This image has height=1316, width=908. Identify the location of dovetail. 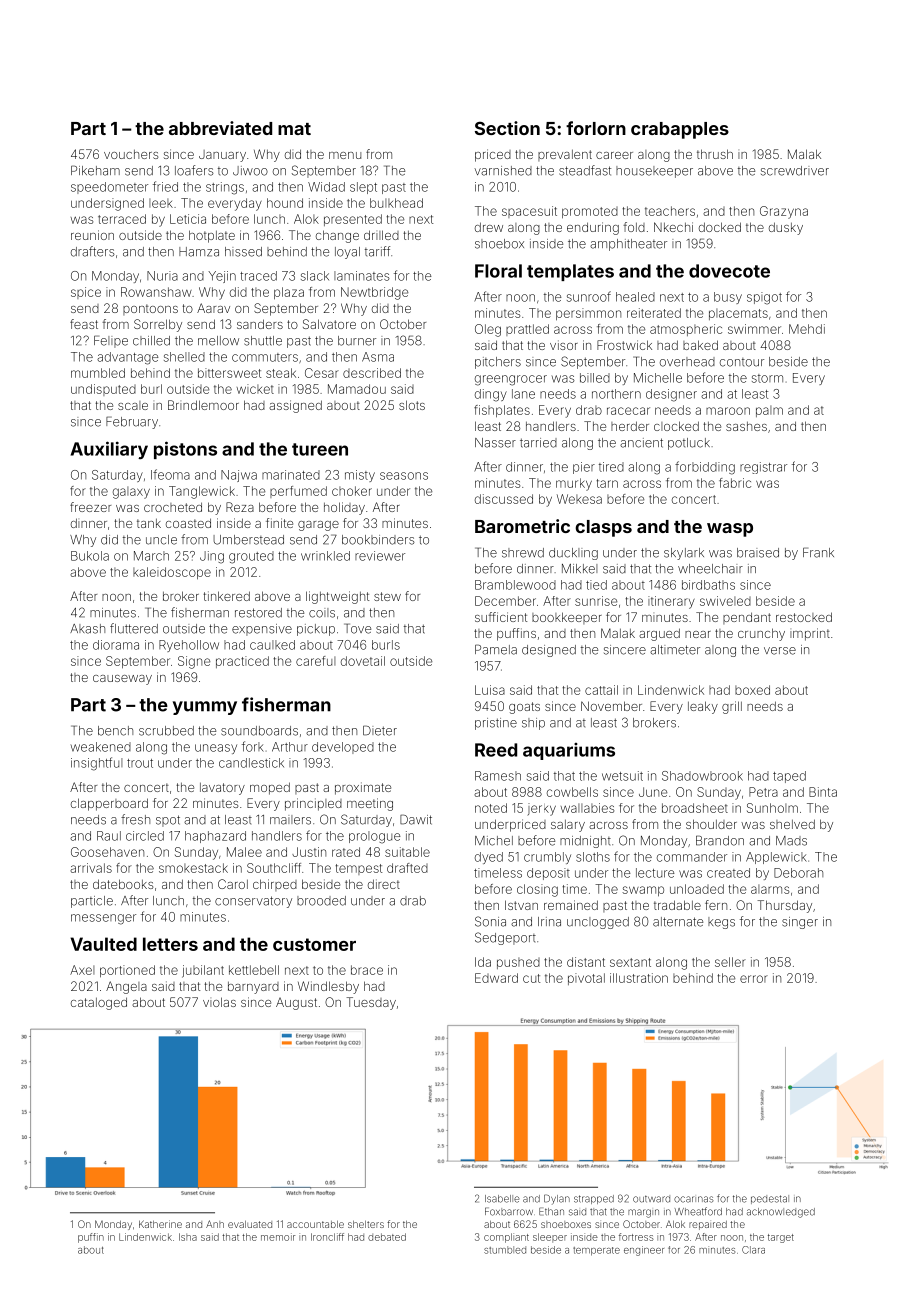
(363, 661).
